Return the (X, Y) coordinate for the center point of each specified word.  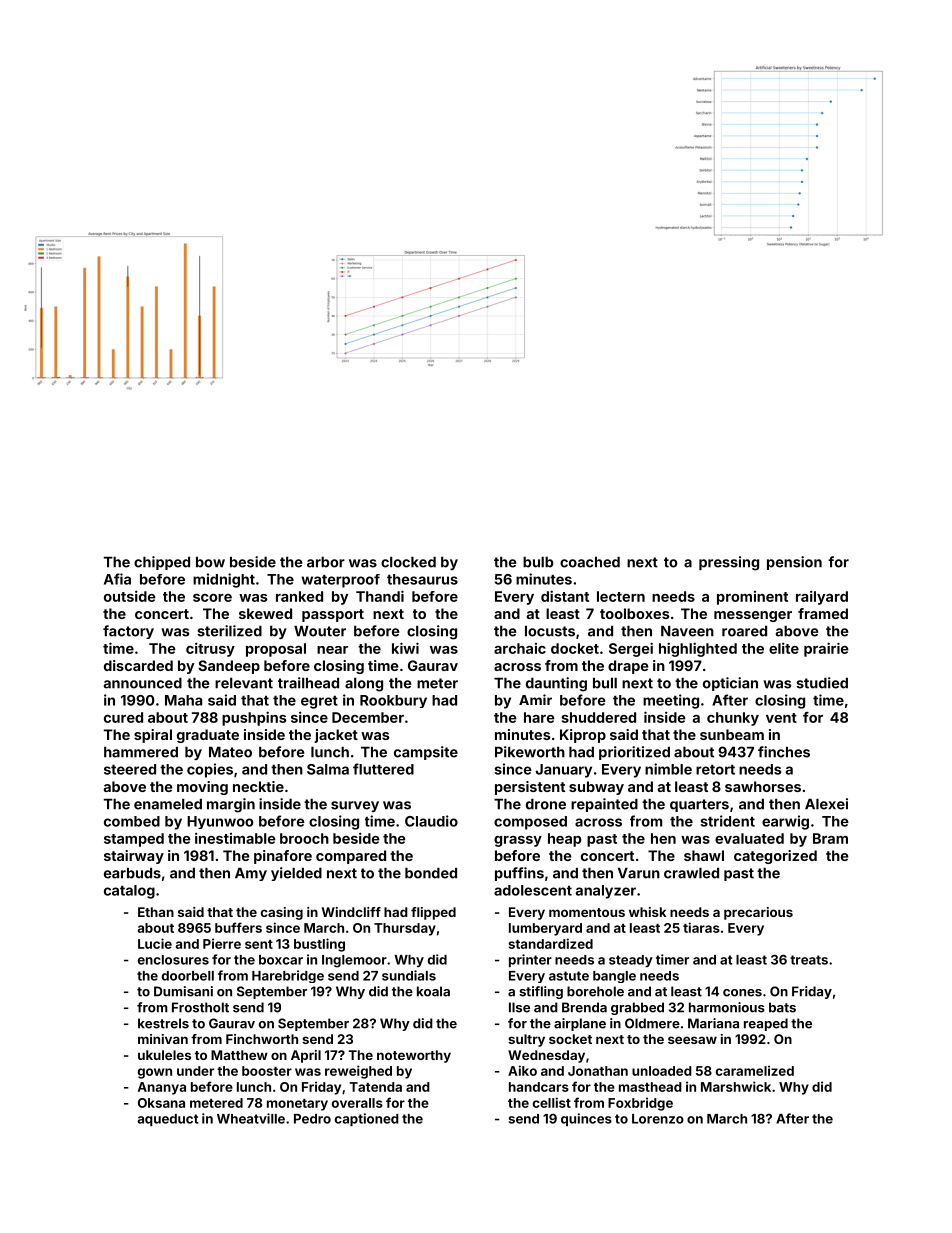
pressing (729, 563)
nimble (668, 769)
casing (282, 913)
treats (809, 960)
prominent (752, 598)
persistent (530, 788)
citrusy (210, 650)
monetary (297, 1105)
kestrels (163, 1023)
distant (565, 596)
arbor (326, 562)
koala (433, 991)
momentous (587, 912)
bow (210, 562)
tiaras (701, 927)
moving (202, 788)
